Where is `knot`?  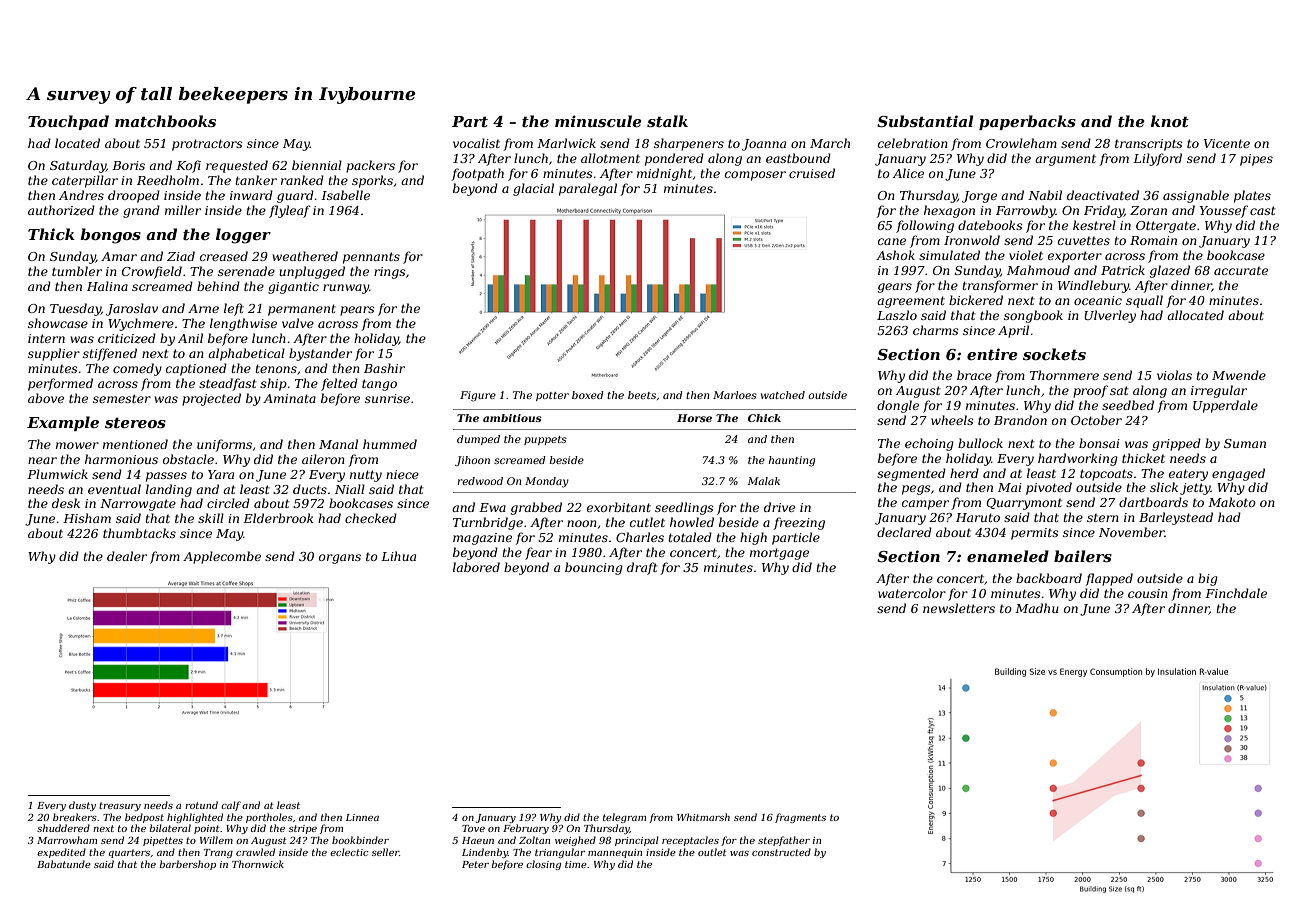 knot is located at coordinates (1170, 121).
